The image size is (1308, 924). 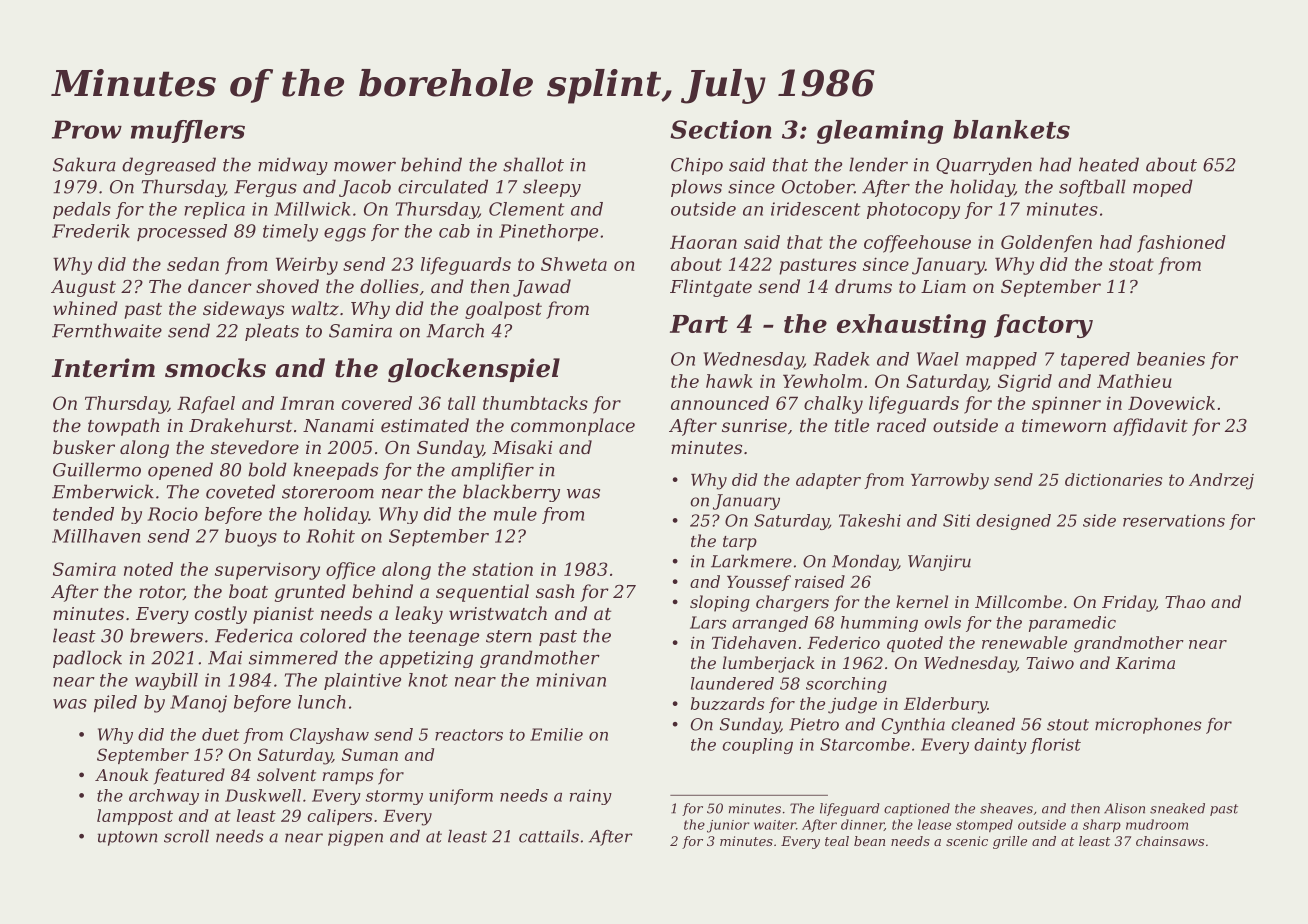 I want to click on shallot, so click(x=533, y=164).
